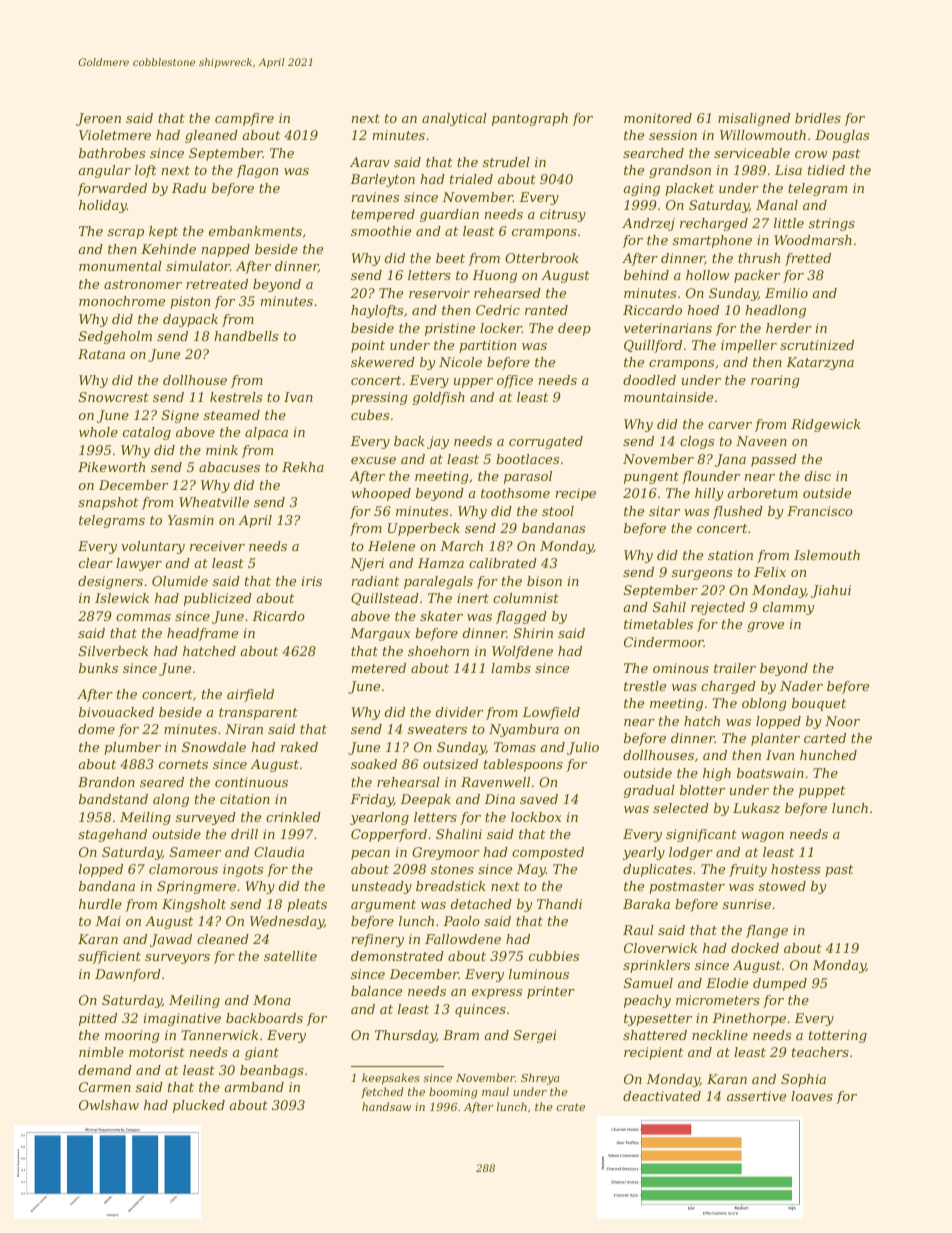 This document has width=952, height=1233. I want to click on Woodmarsh, so click(813, 240).
